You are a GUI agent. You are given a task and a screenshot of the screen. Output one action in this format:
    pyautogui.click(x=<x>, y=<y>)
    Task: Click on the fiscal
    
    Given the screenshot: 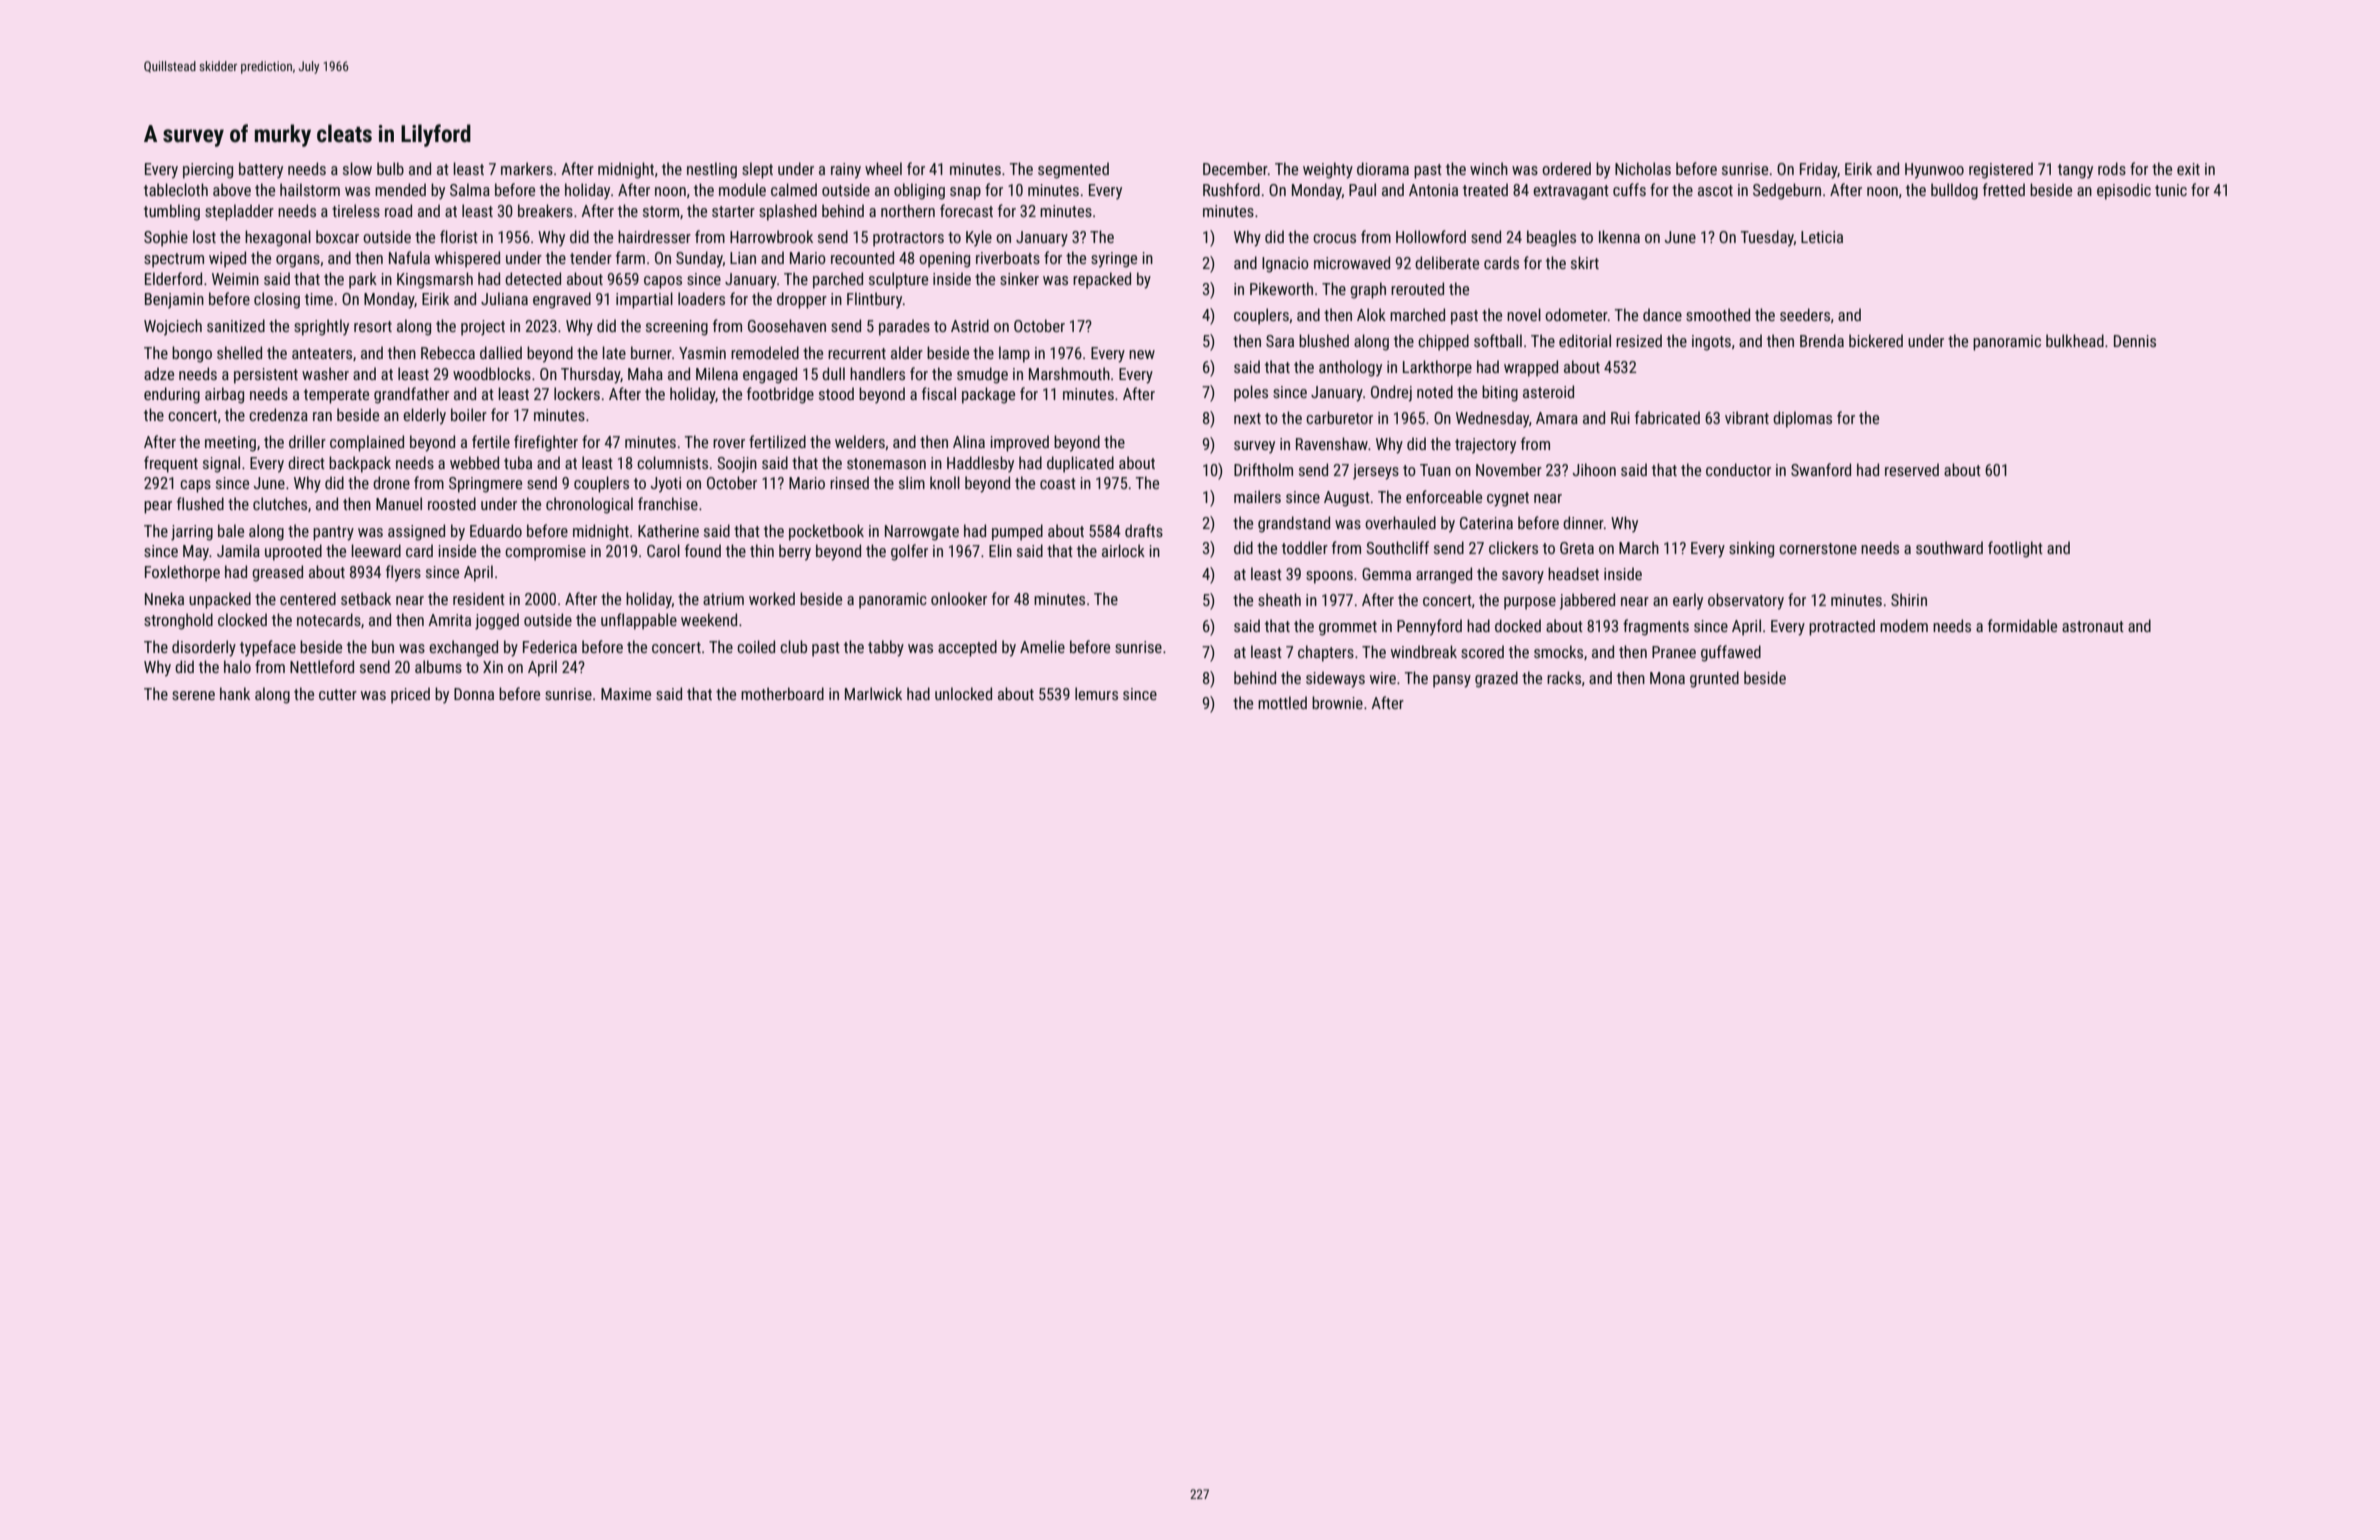 What is the action you would take?
    pyautogui.click(x=939, y=393)
